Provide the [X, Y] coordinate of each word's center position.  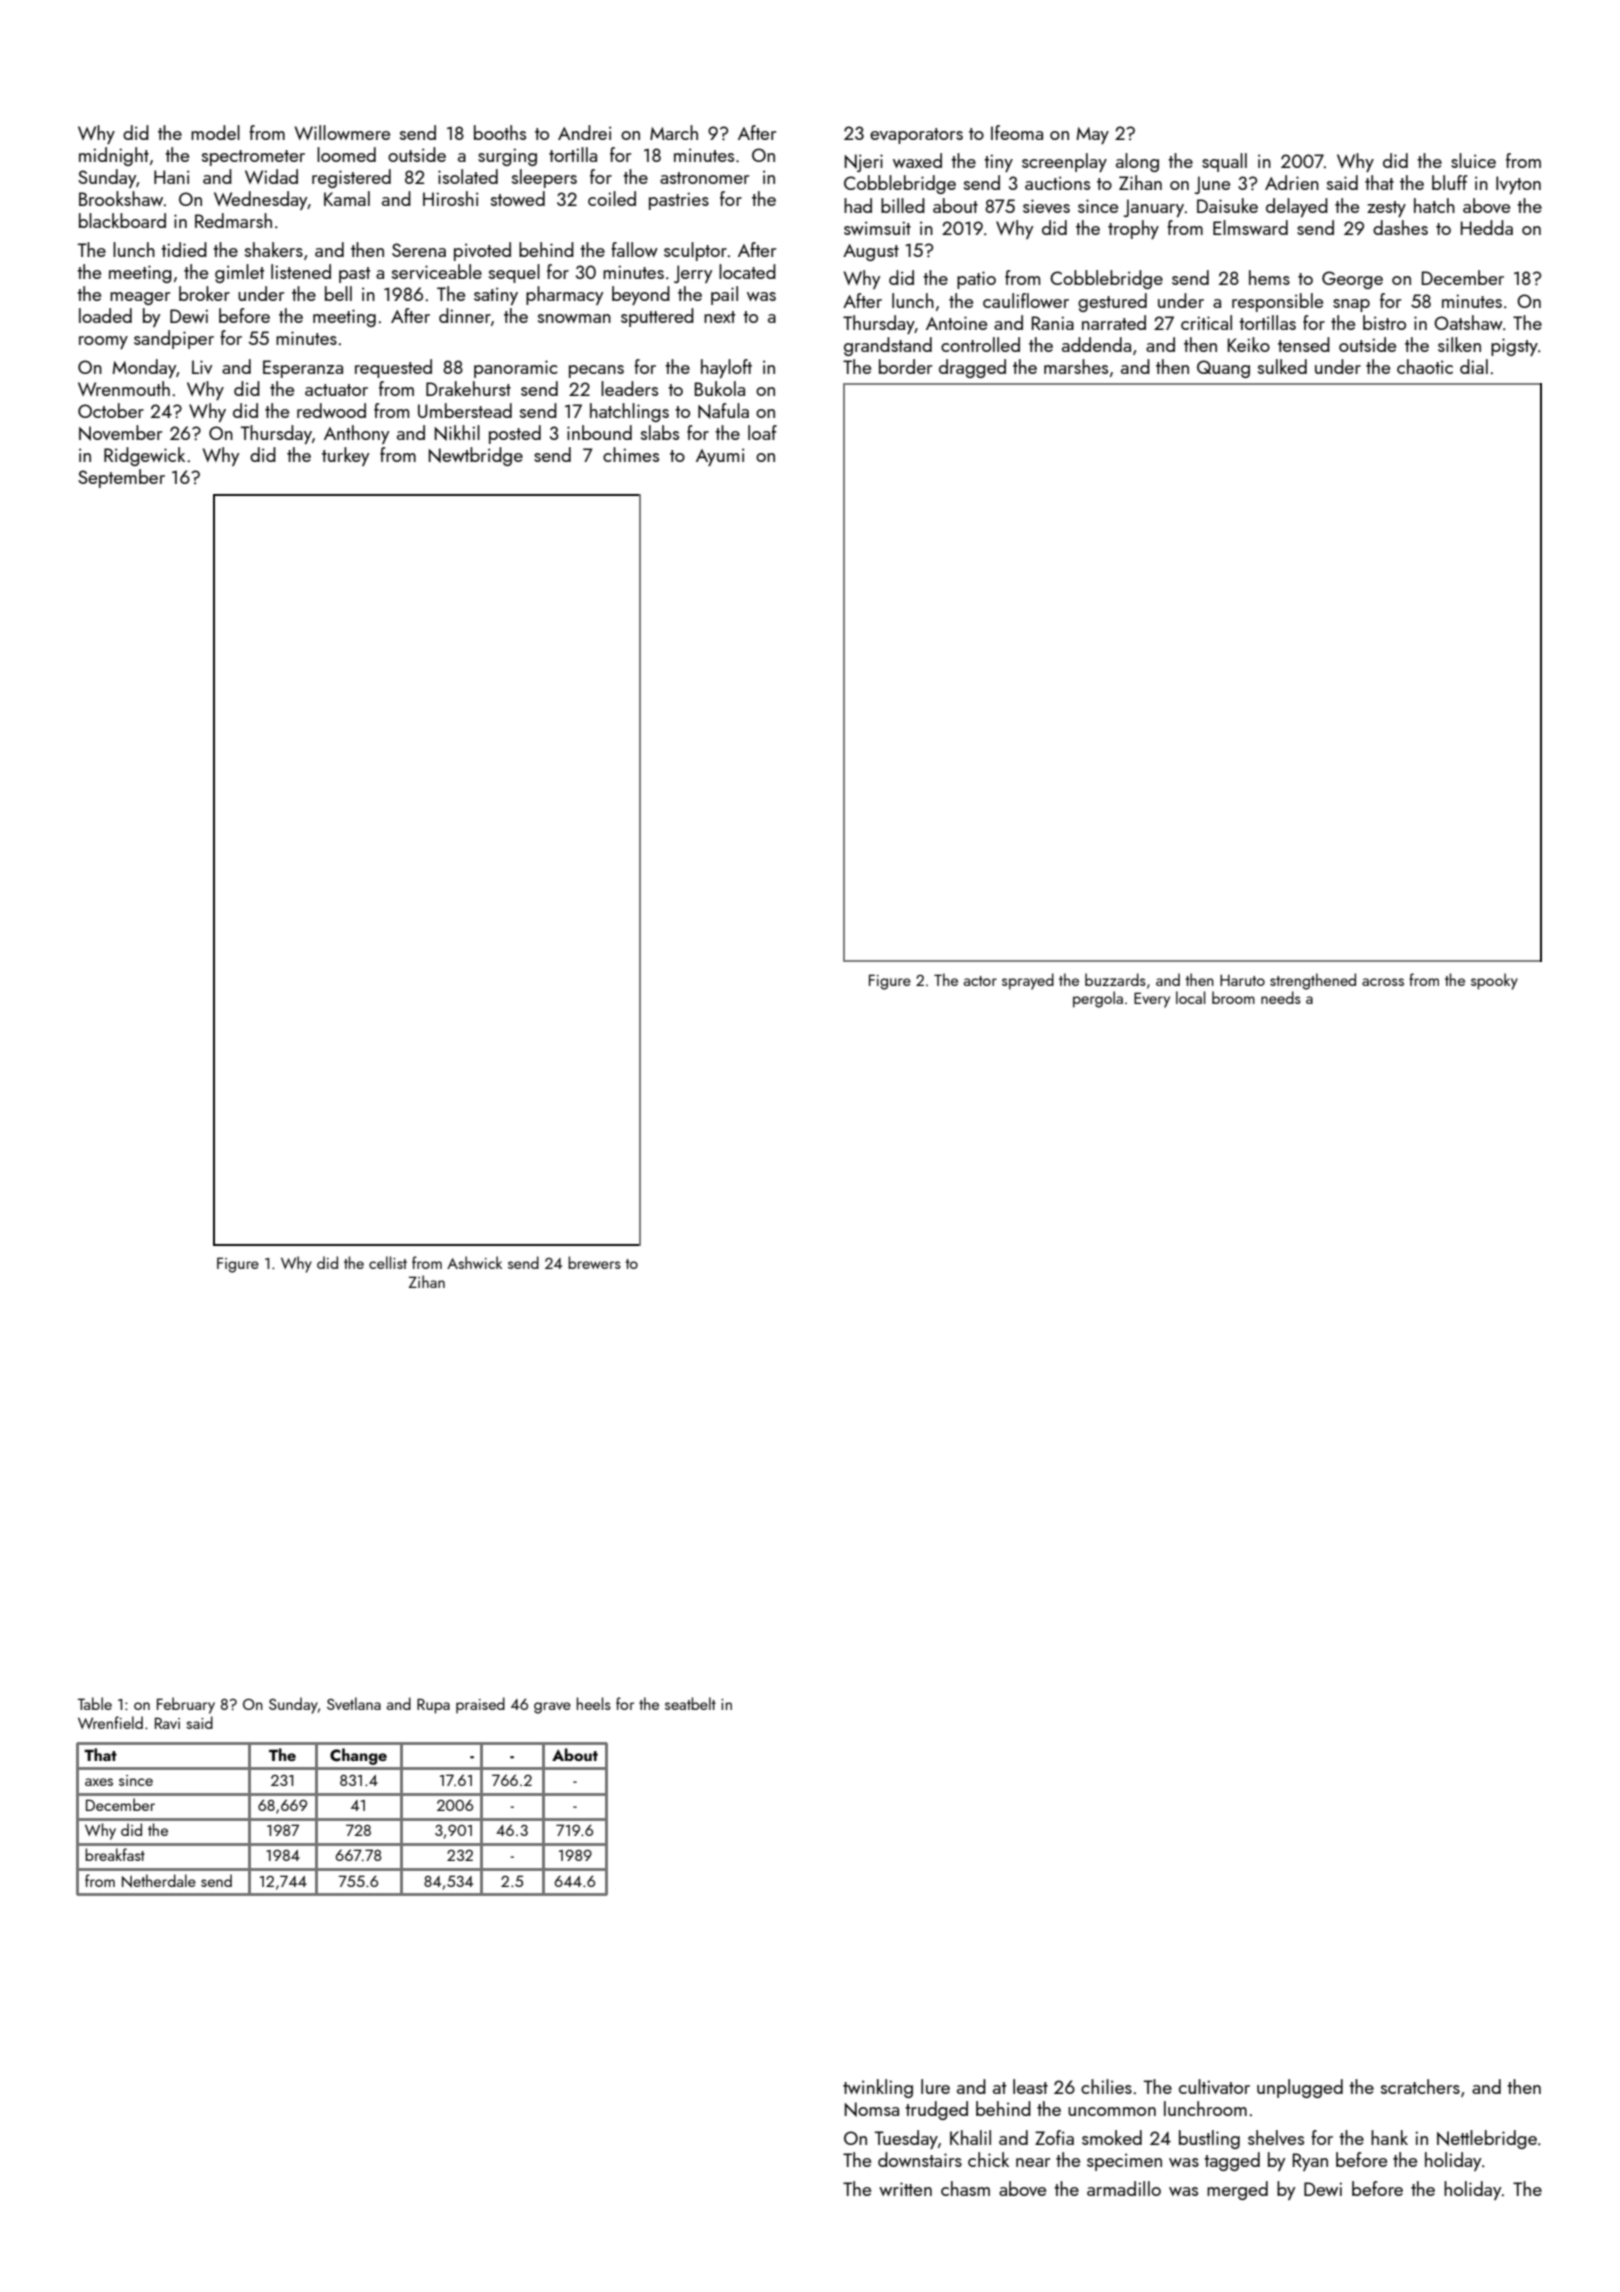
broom [1233, 997]
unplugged [1300, 2088]
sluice [1473, 160]
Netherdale [159, 1881]
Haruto [1242, 980]
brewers [594, 1262]
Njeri [864, 163]
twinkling [878, 2088]
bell [338, 293]
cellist [388, 1262]
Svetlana [354, 1703]
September [121, 478]
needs [1281, 997]
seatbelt [690, 1703]
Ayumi [720, 457]
